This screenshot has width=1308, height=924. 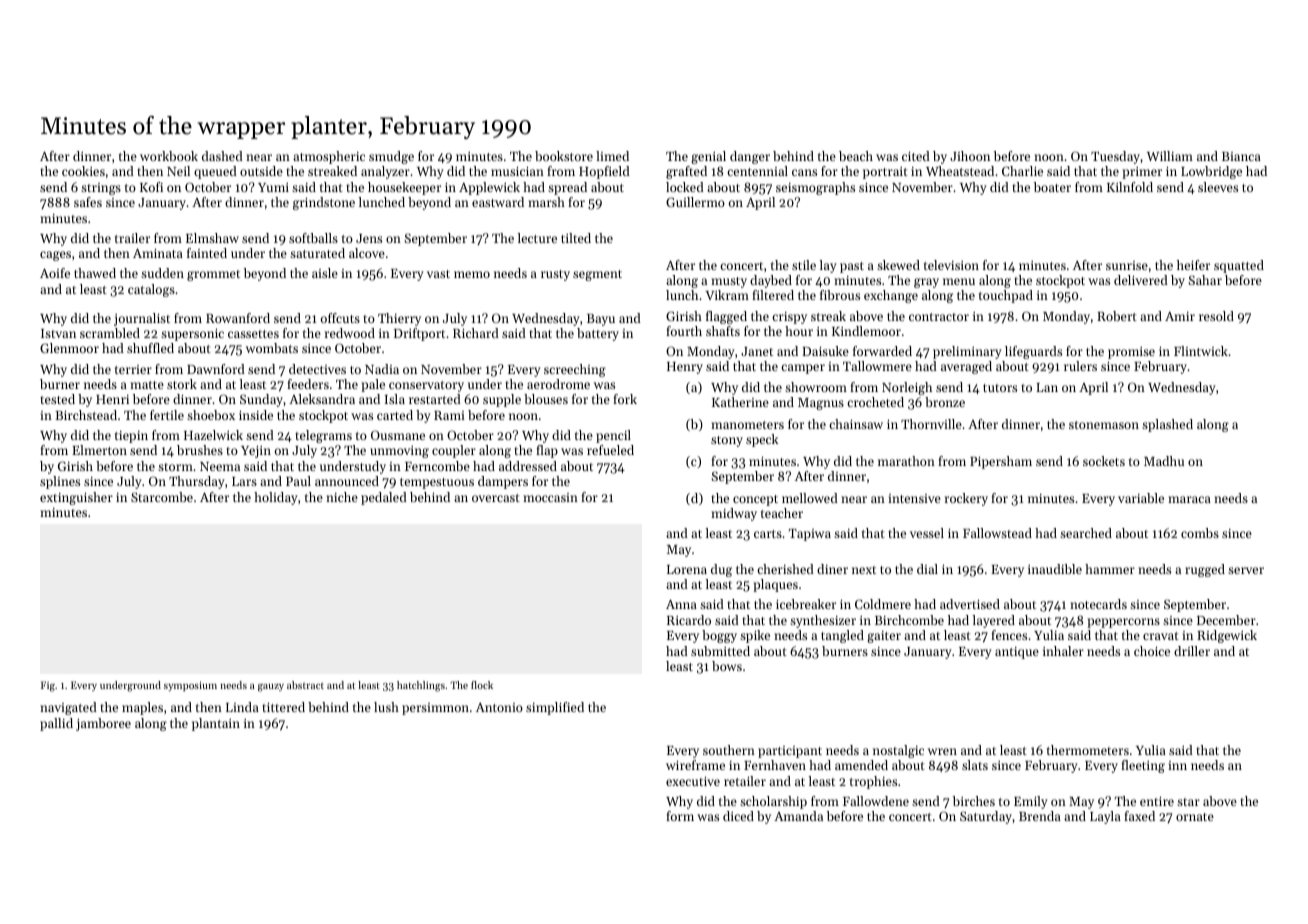 What do you see at coordinates (216, 724) in the screenshot?
I see `plantain` at bounding box center [216, 724].
